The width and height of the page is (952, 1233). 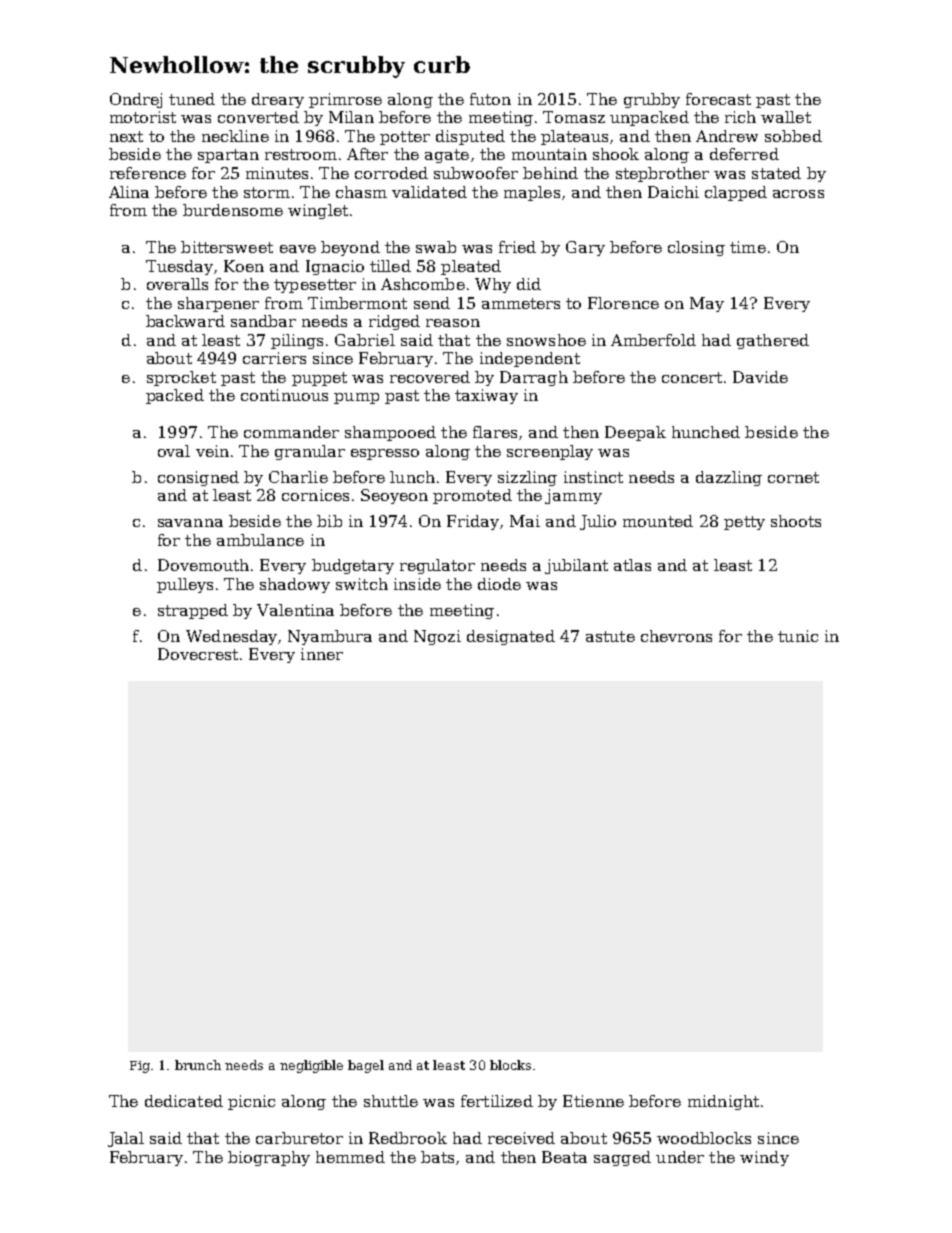 I want to click on negligible, so click(x=311, y=1066).
